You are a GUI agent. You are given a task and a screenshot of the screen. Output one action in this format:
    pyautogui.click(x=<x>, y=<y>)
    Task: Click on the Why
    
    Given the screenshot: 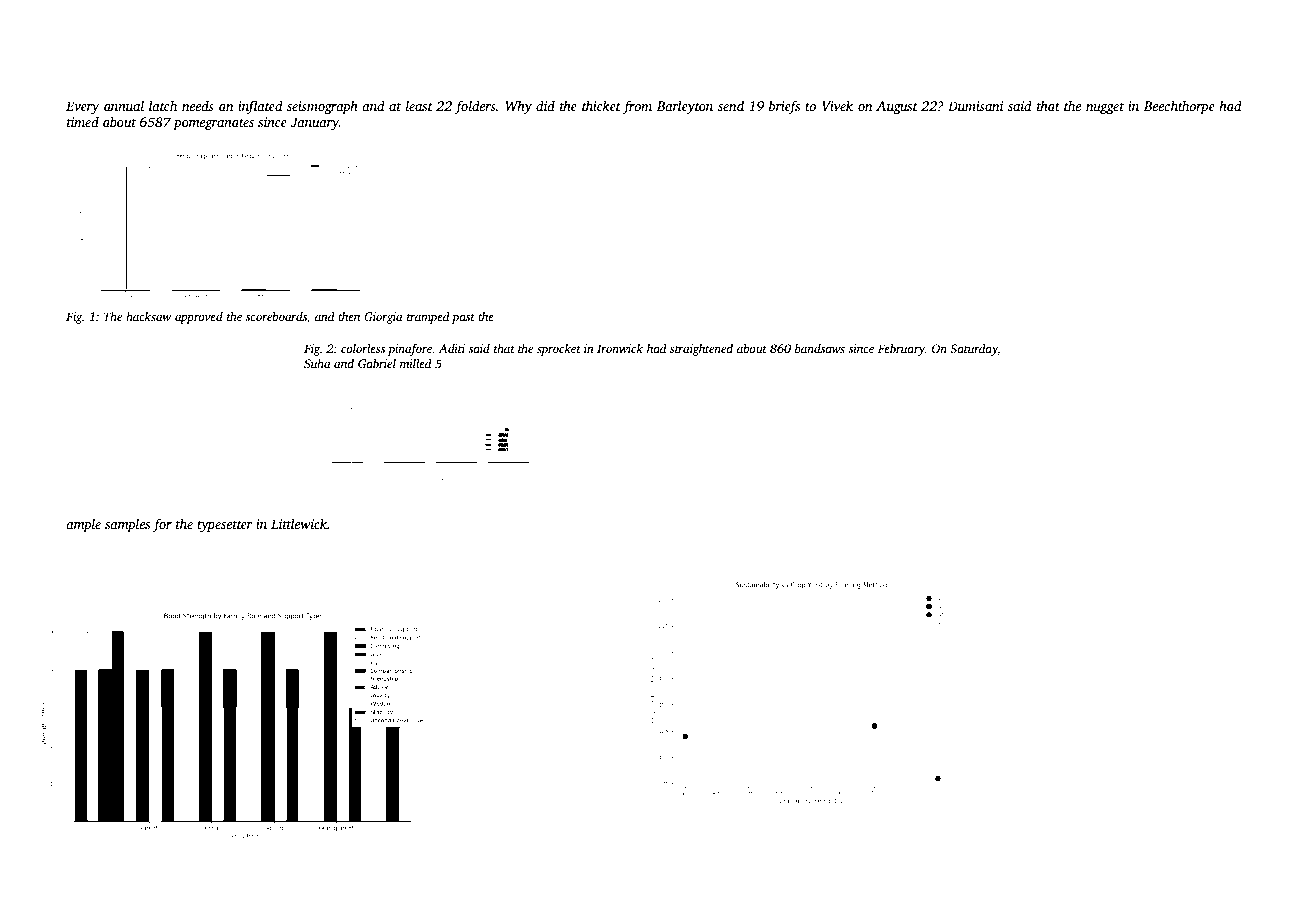 What is the action you would take?
    pyautogui.click(x=518, y=107)
